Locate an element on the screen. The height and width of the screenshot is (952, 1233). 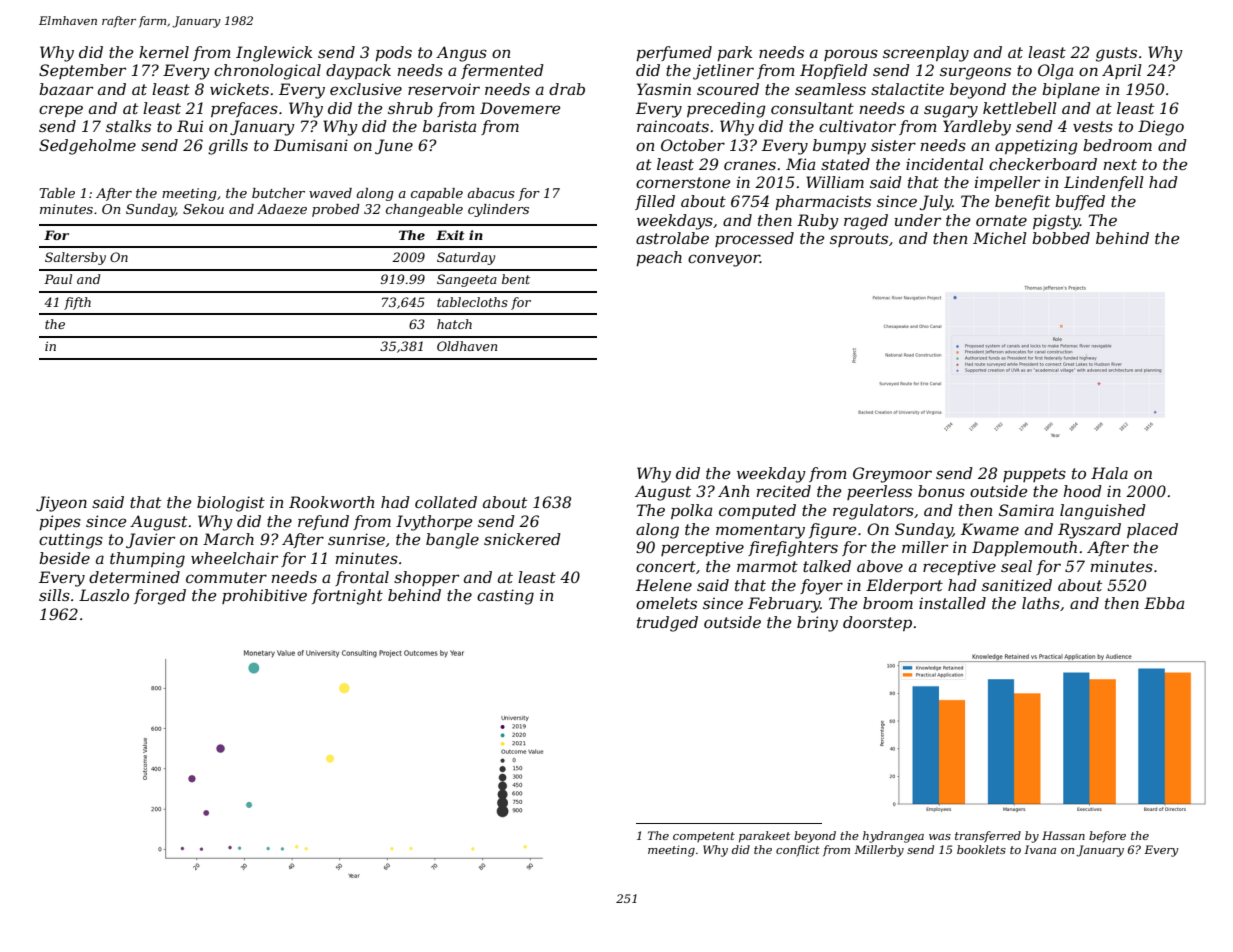
hatch is located at coordinates (454, 324).
